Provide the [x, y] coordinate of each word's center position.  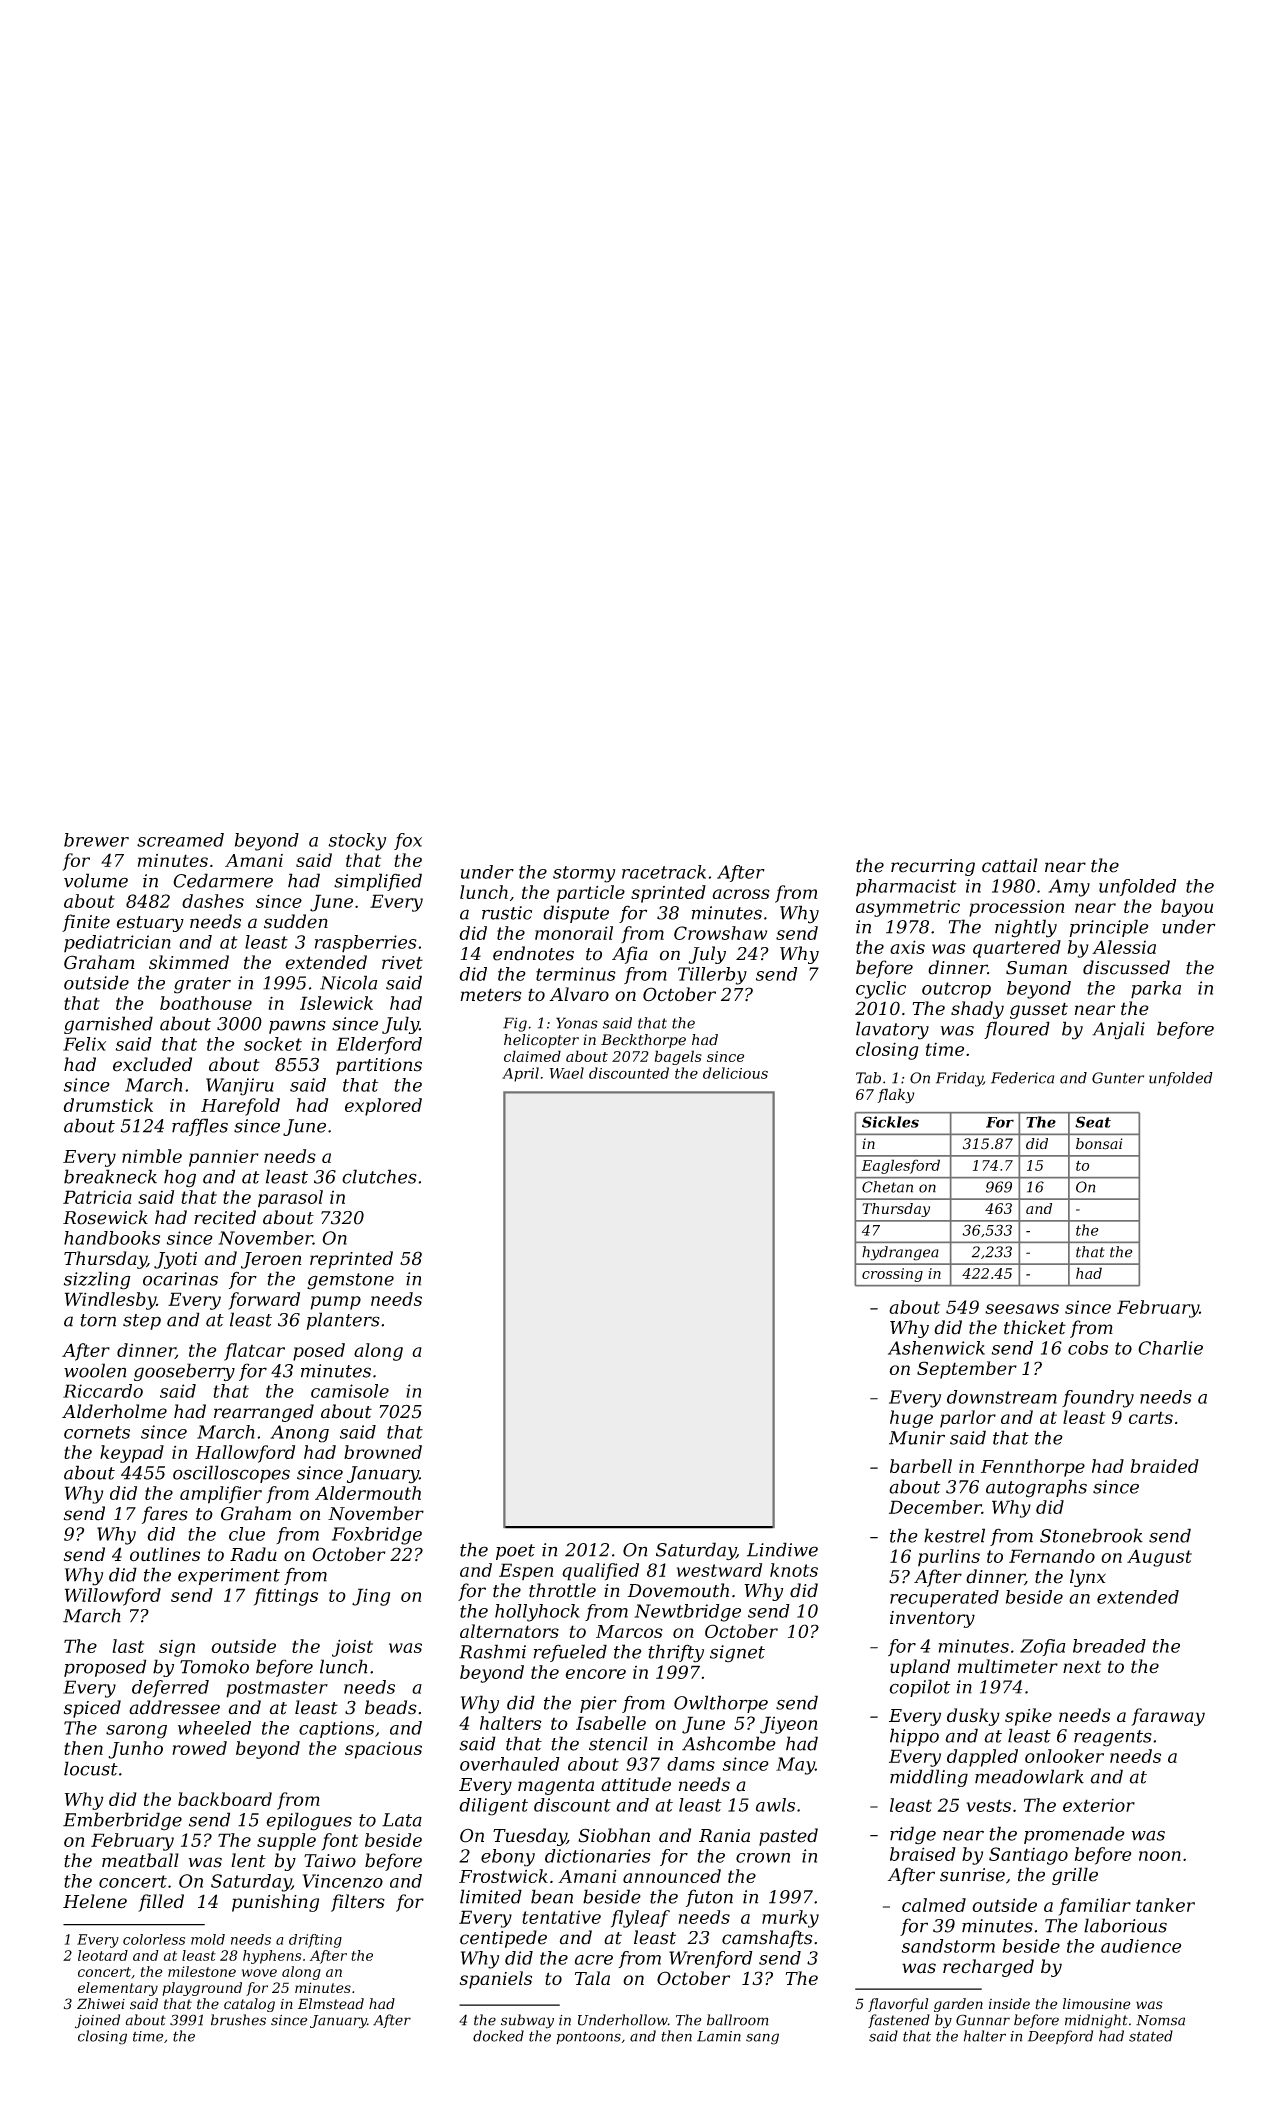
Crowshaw [720, 933]
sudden [296, 921]
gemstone [350, 1281]
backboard [225, 1799]
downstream [1002, 1397]
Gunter [1118, 1078]
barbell [921, 1466]
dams [691, 1764]
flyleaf [640, 1919]
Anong [299, 1434]
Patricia [97, 1197]
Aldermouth [368, 1493]
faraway [1168, 1717]
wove [259, 1973]
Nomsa [1160, 2020]
